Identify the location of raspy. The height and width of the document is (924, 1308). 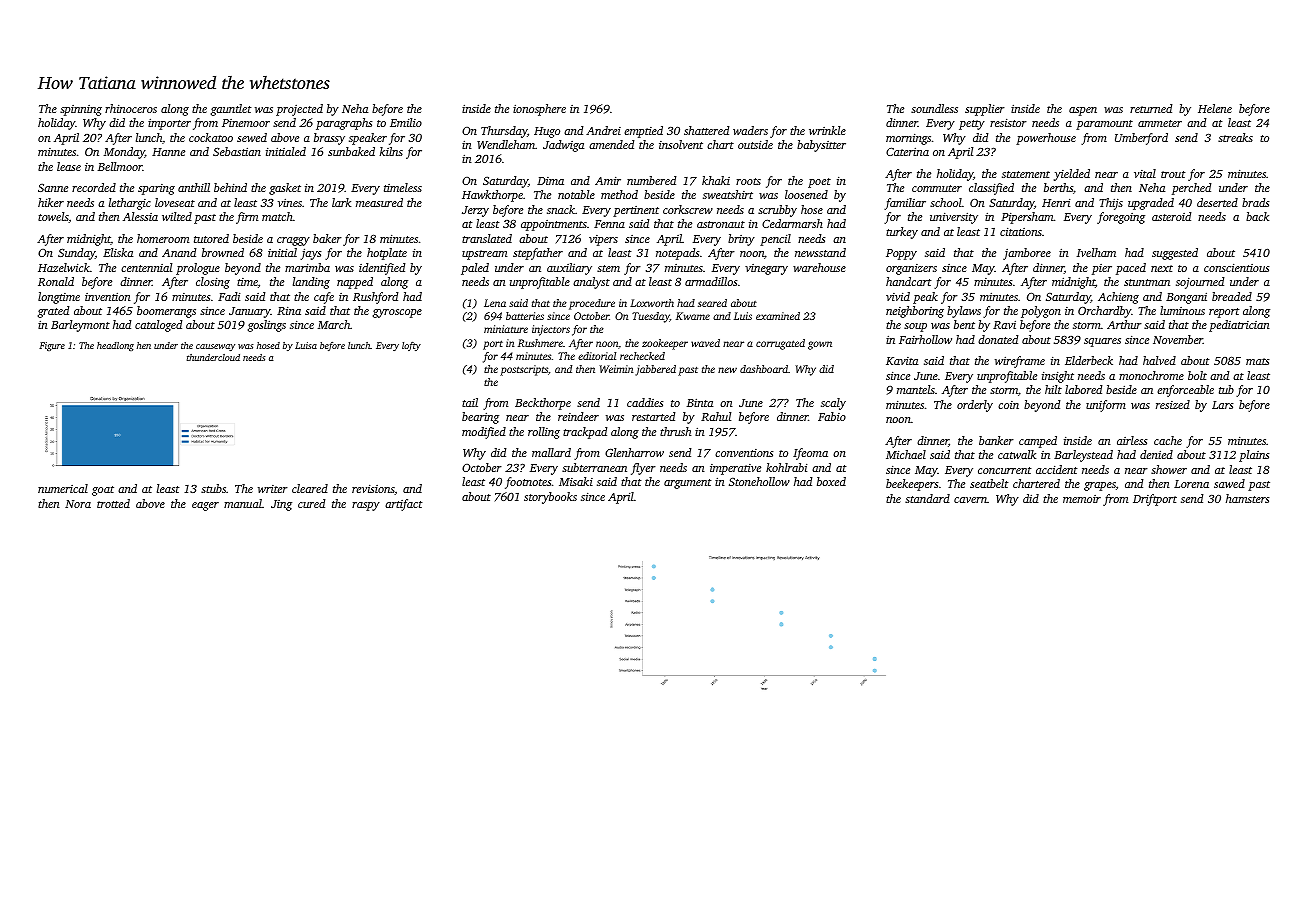
(366, 506).
